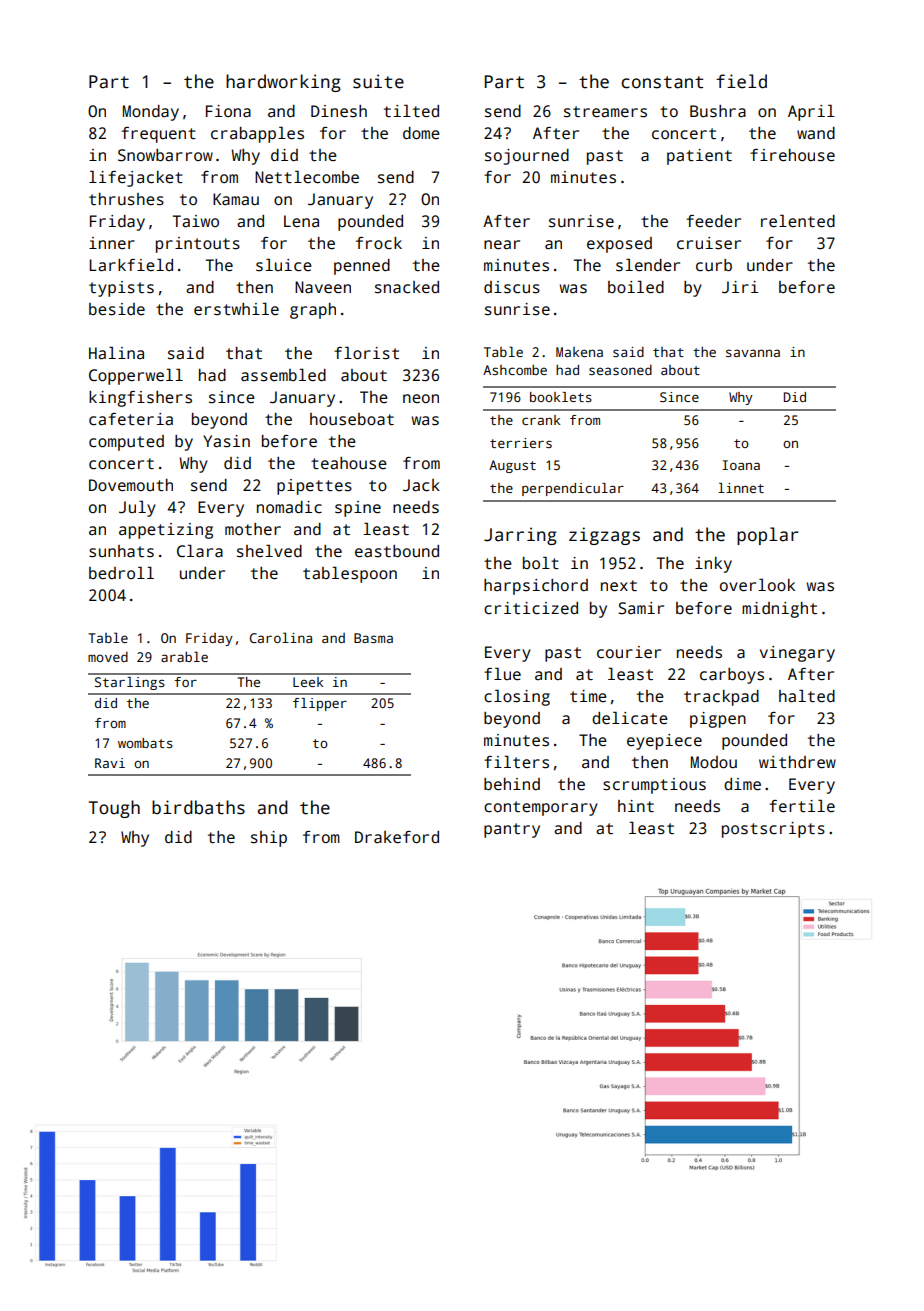  I want to click on seasoned, so click(620, 370).
